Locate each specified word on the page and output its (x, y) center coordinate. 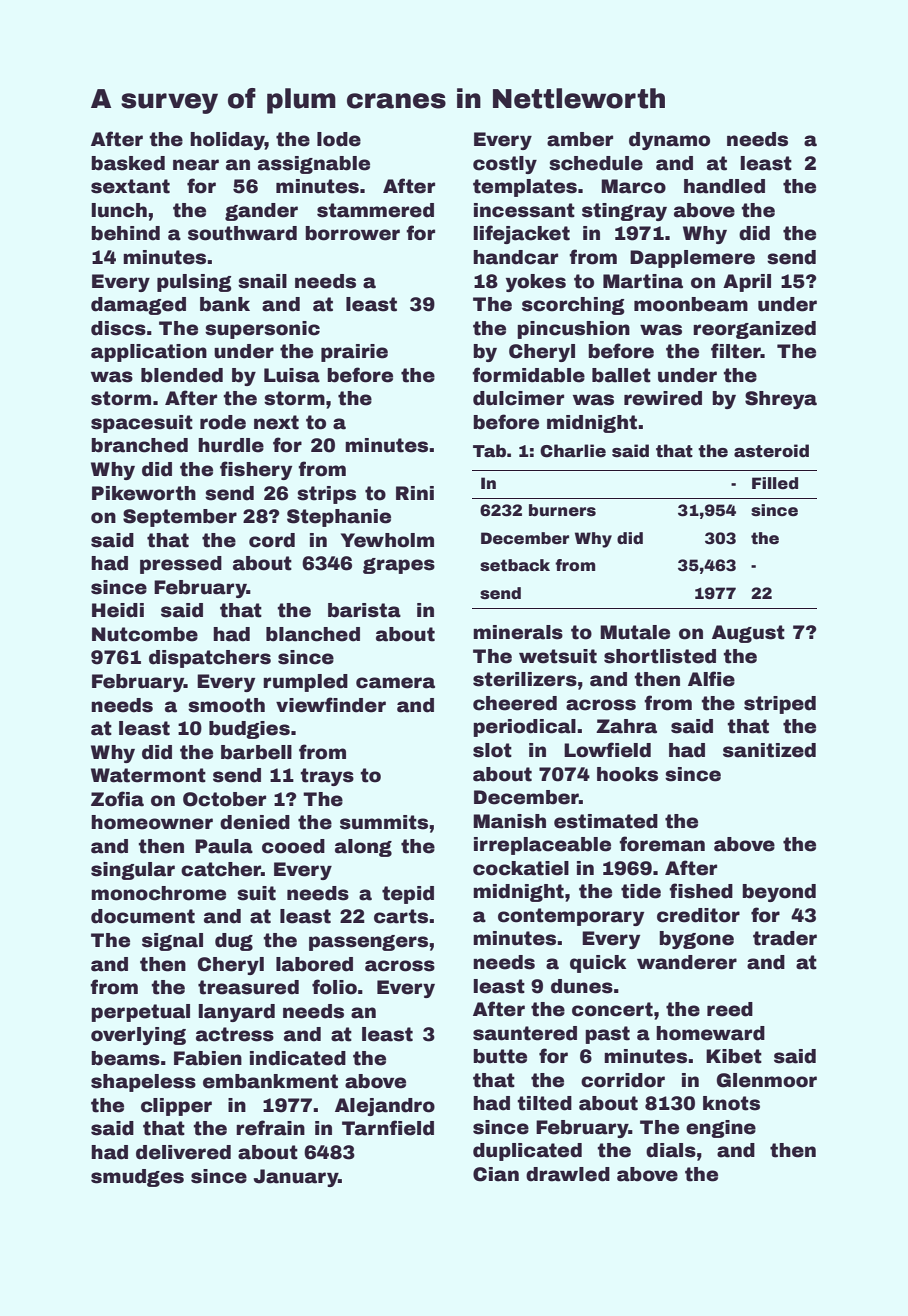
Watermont (148, 775)
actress (235, 1034)
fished (701, 891)
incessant (524, 210)
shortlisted (660, 656)
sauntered (525, 1033)
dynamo (669, 141)
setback (515, 565)
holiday (227, 141)
